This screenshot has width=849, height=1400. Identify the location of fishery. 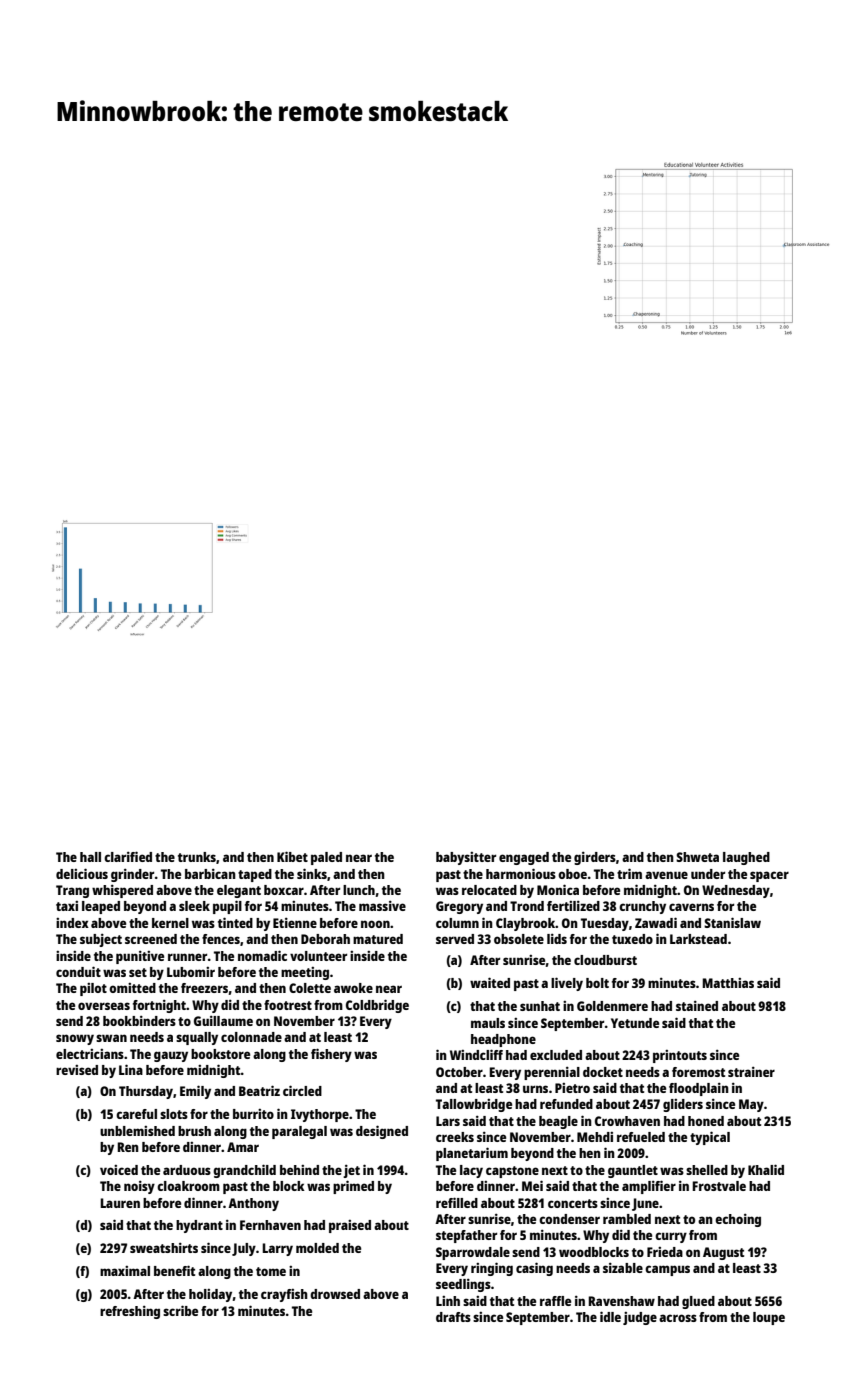
(331, 1055).
